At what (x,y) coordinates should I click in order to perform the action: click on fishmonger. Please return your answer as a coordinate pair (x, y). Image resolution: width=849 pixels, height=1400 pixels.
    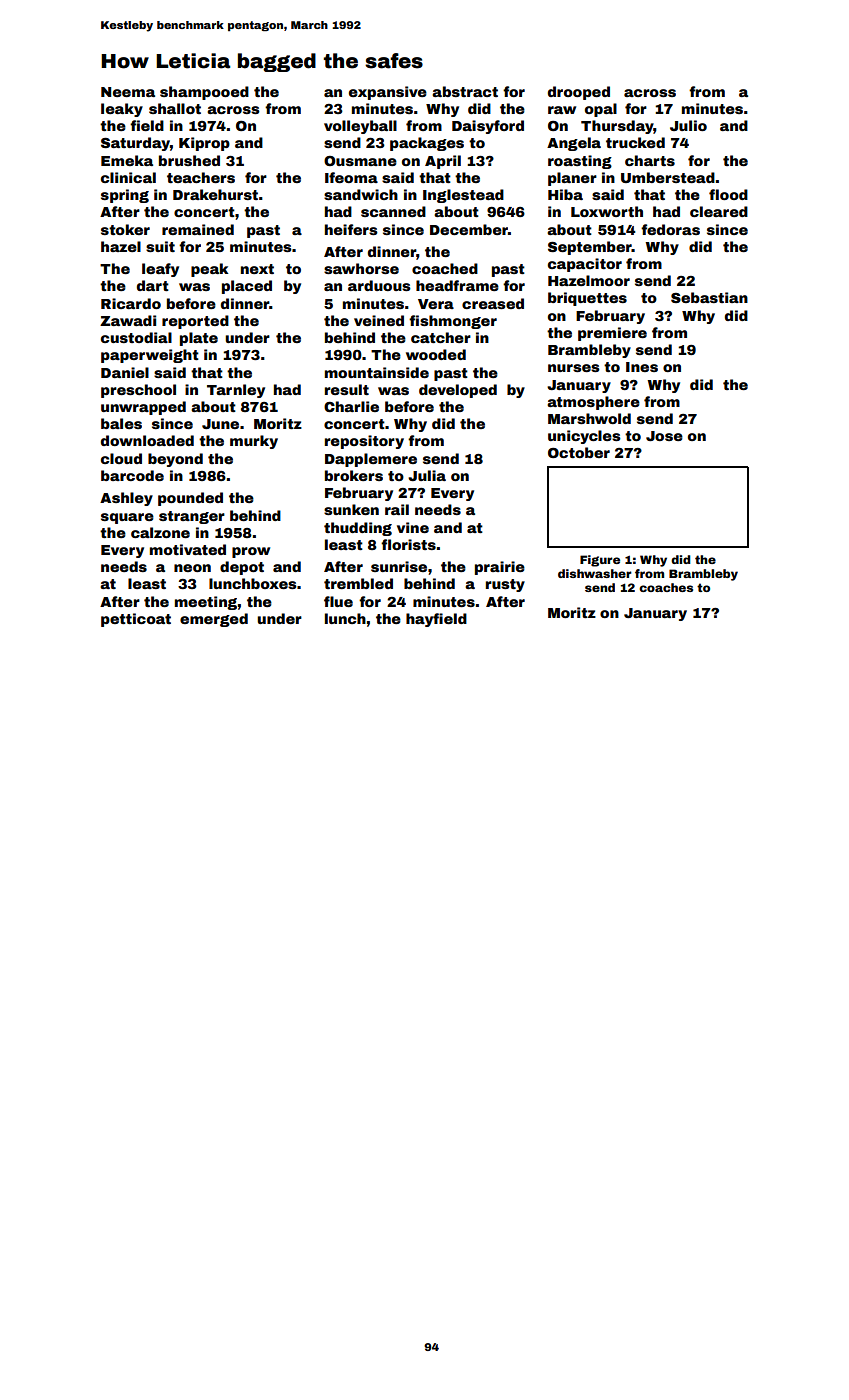
    Looking at the image, I should click on (453, 322).
